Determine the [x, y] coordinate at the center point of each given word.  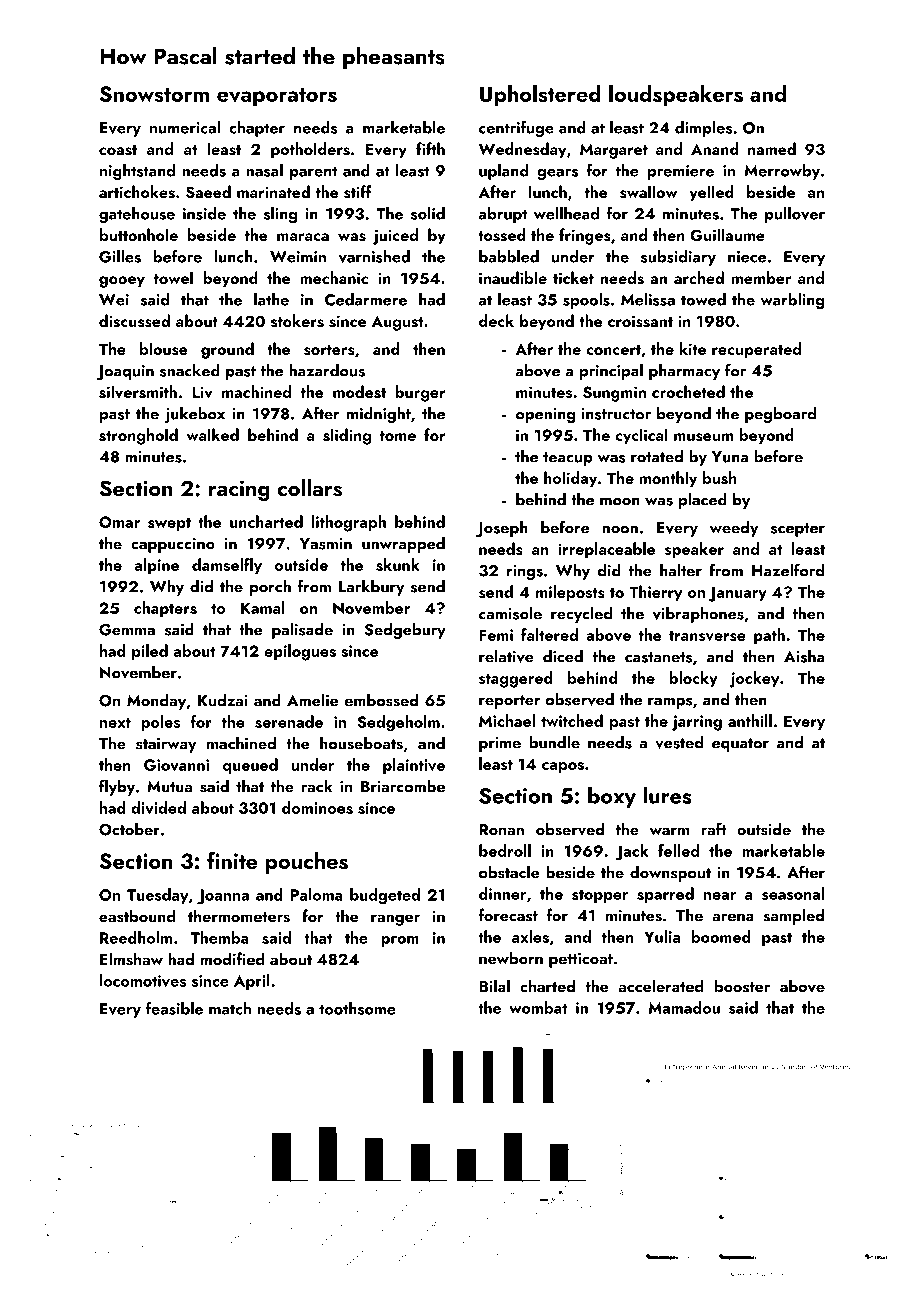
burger [420, 393]
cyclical [641, 436]
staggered [516, 679]
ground [227, 350]
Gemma [127, 630]
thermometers [239, 916]
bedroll [505, 850]
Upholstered [540, 95]
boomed [721, 936]
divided [158, 807]
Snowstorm [154, 94]
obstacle [509, 872]
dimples [703, 129]
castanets [658, 657]
